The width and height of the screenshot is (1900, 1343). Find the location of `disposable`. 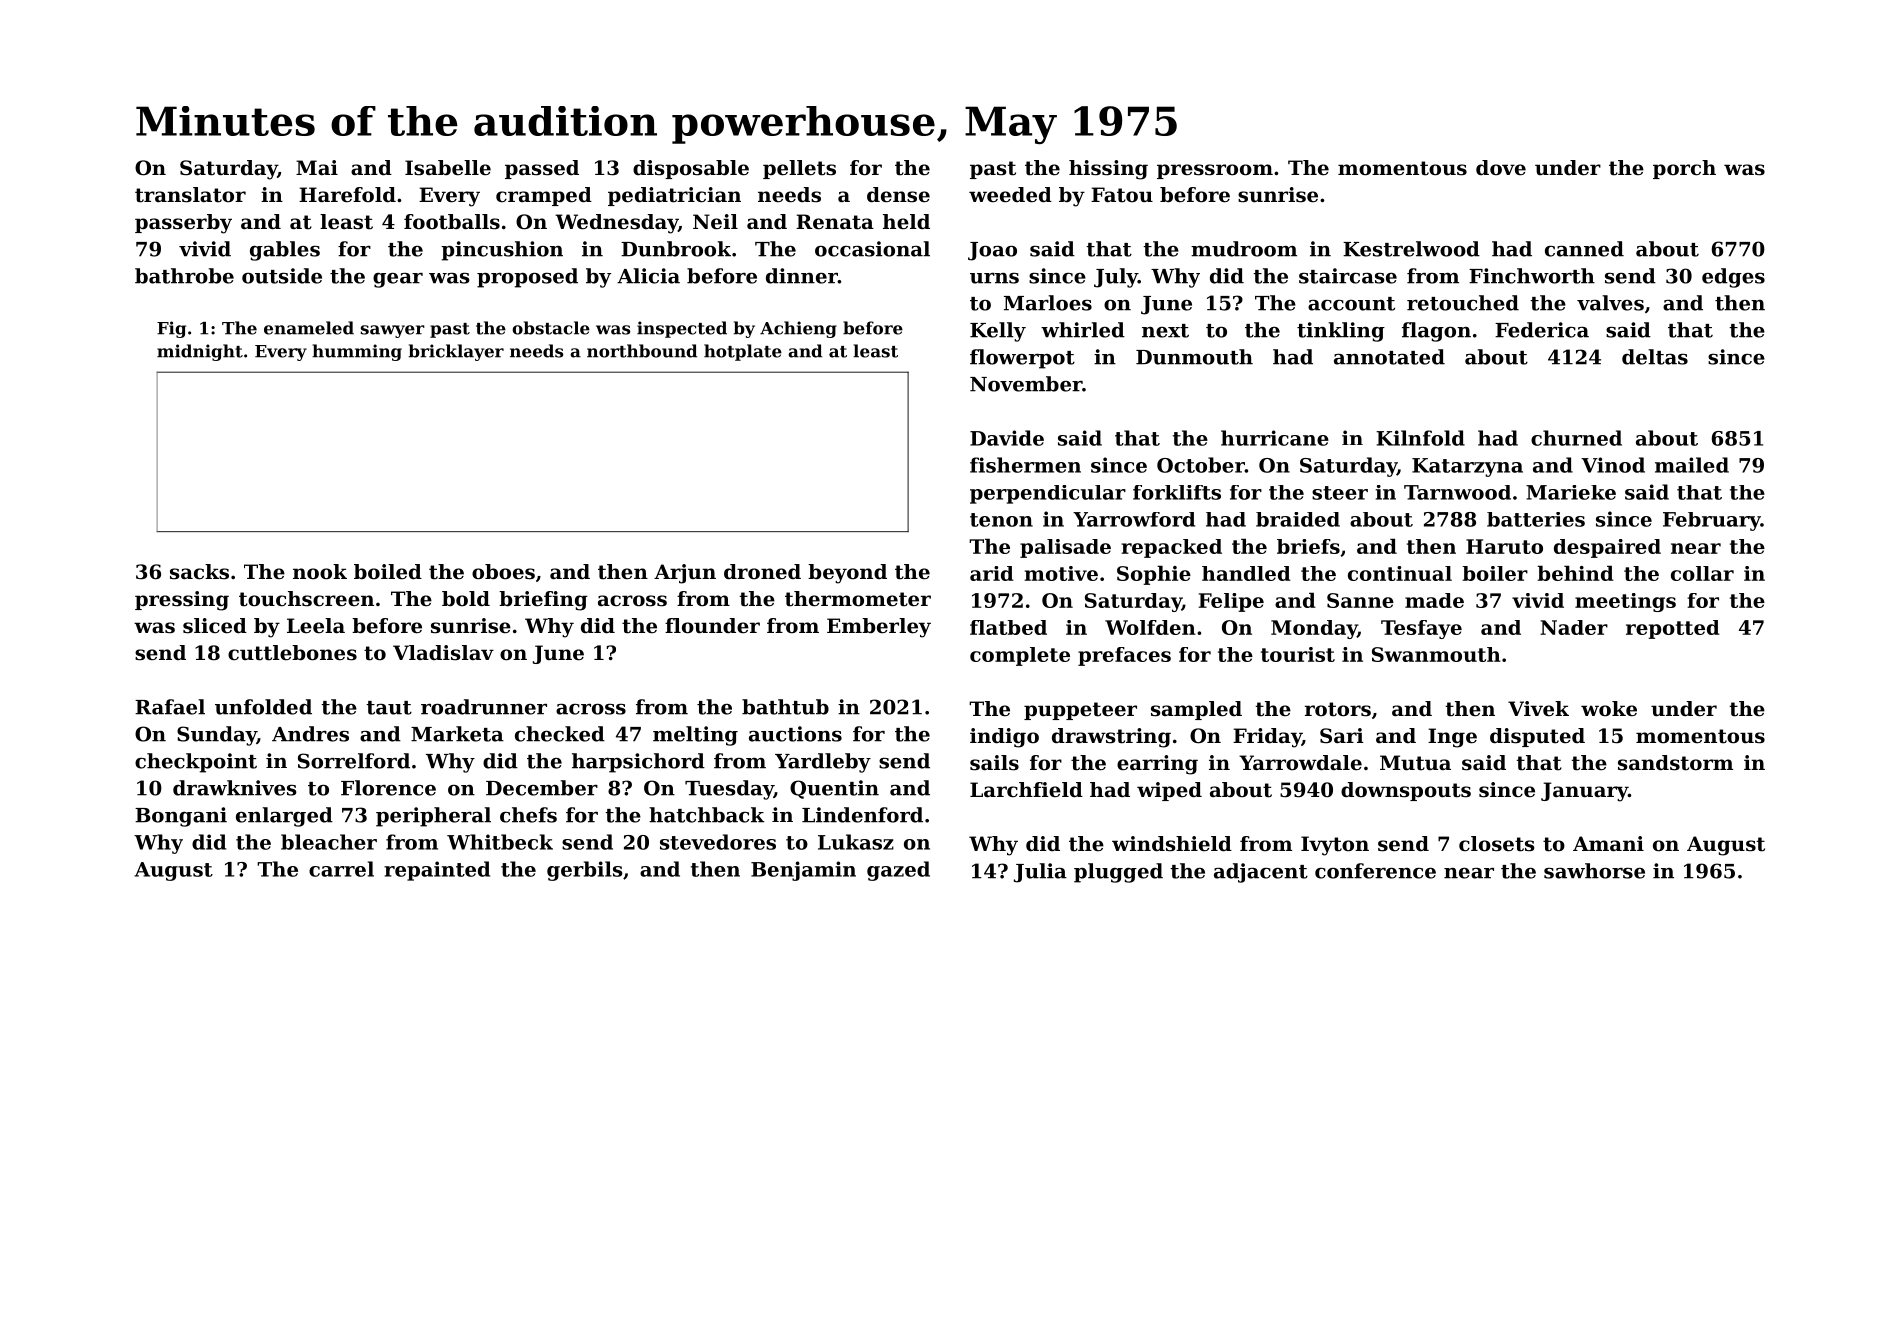

disposable is located at coordinates (691, 169).
